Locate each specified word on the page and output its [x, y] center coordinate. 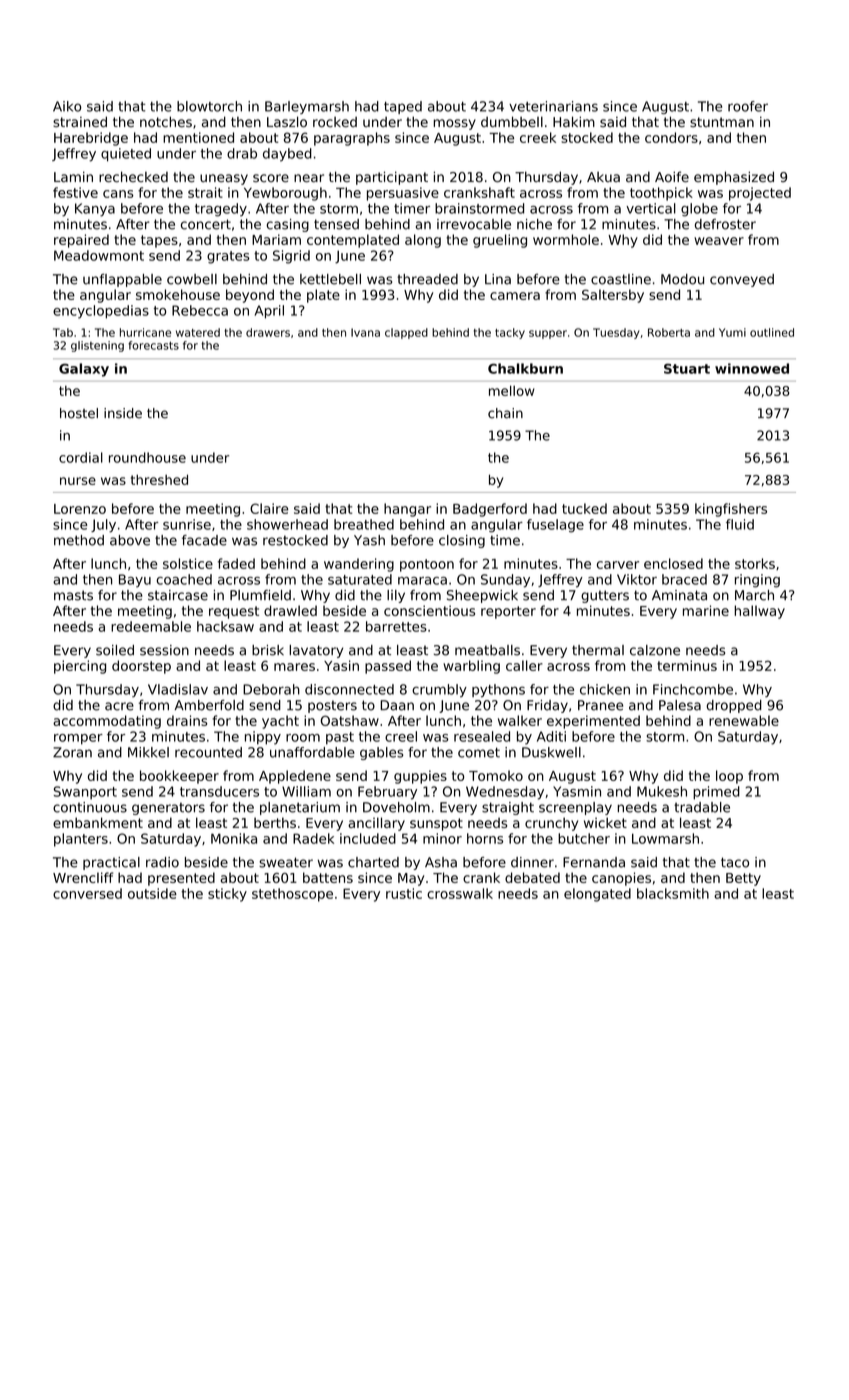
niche [534, 224]
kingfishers [731, 510]
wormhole [566, 239]
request [234, 612]
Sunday [505, 581]
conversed [87, 893]
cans [118, 194]
